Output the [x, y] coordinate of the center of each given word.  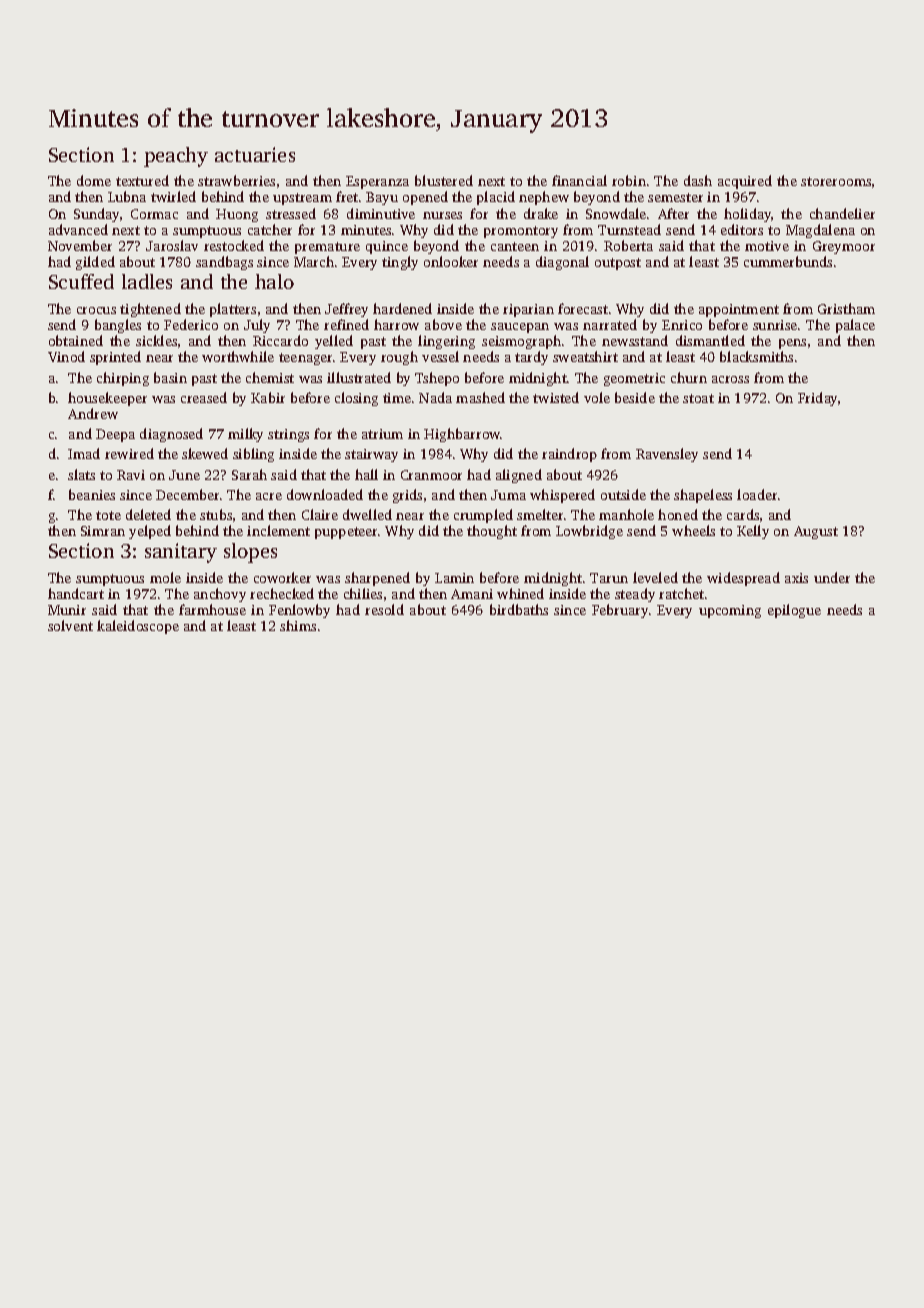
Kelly [753, 532]
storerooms [836, 181]
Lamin [454, 578]
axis [796, 578]
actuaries [255, 154]
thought [492, 532]
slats [81, 474]
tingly [400, 263]
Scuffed [81, 281]
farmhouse [212, 609]
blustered [444, 180]
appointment [739, 310]
